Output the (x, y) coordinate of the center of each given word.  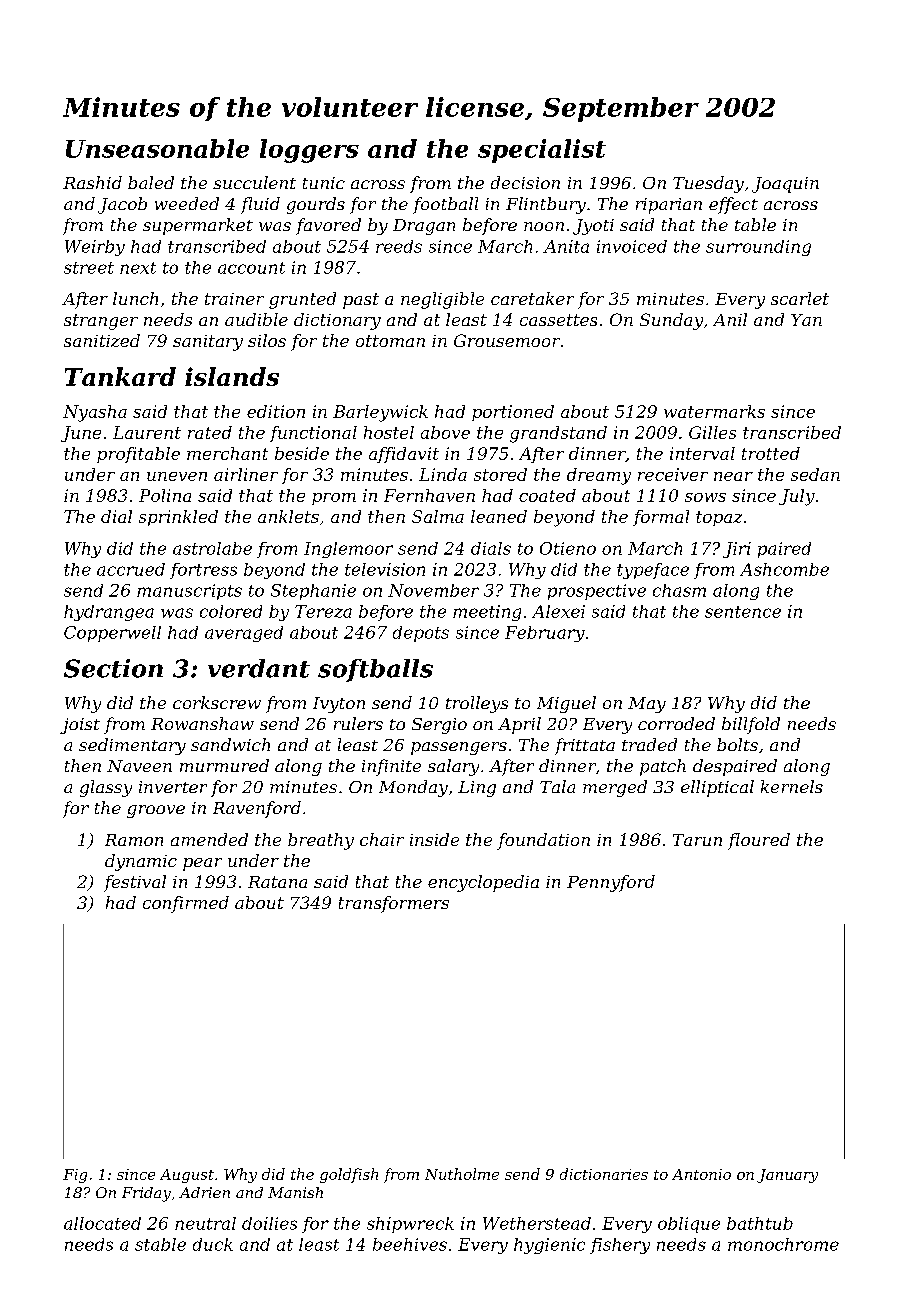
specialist (542, 151)
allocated (102, 1223)
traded (649, 744)
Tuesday (708, 184)
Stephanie (313, 592)
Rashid (92, 182)
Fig (75, 1176)
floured (759, 841)
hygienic (549, 1246)
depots (421, 634)
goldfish (349, 1175)
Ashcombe (784, 569)
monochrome (783, 1244)
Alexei (558, 611)
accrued (131, 569)
